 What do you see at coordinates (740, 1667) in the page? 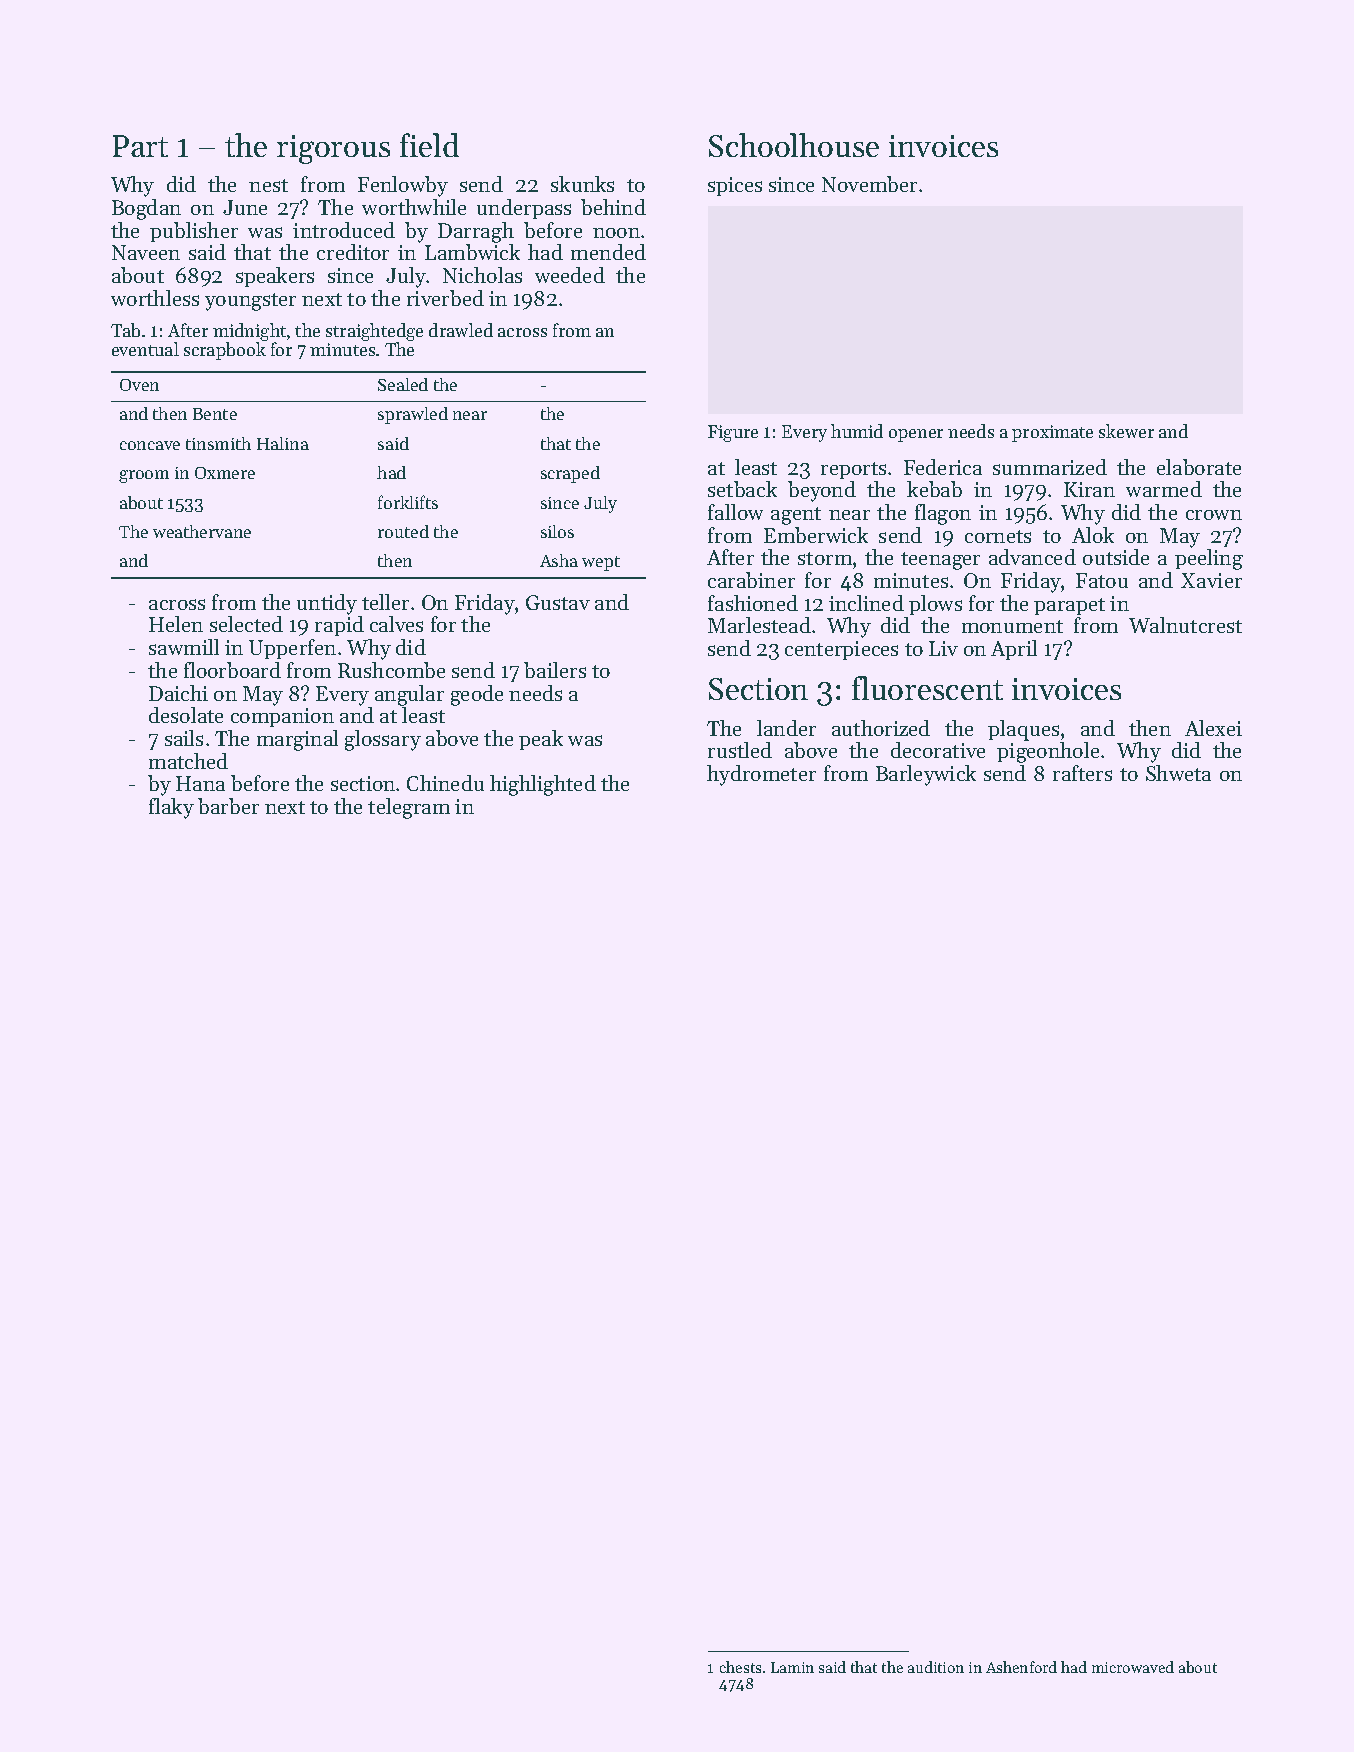
I see `chests` at bounding box center [740, 1667].
